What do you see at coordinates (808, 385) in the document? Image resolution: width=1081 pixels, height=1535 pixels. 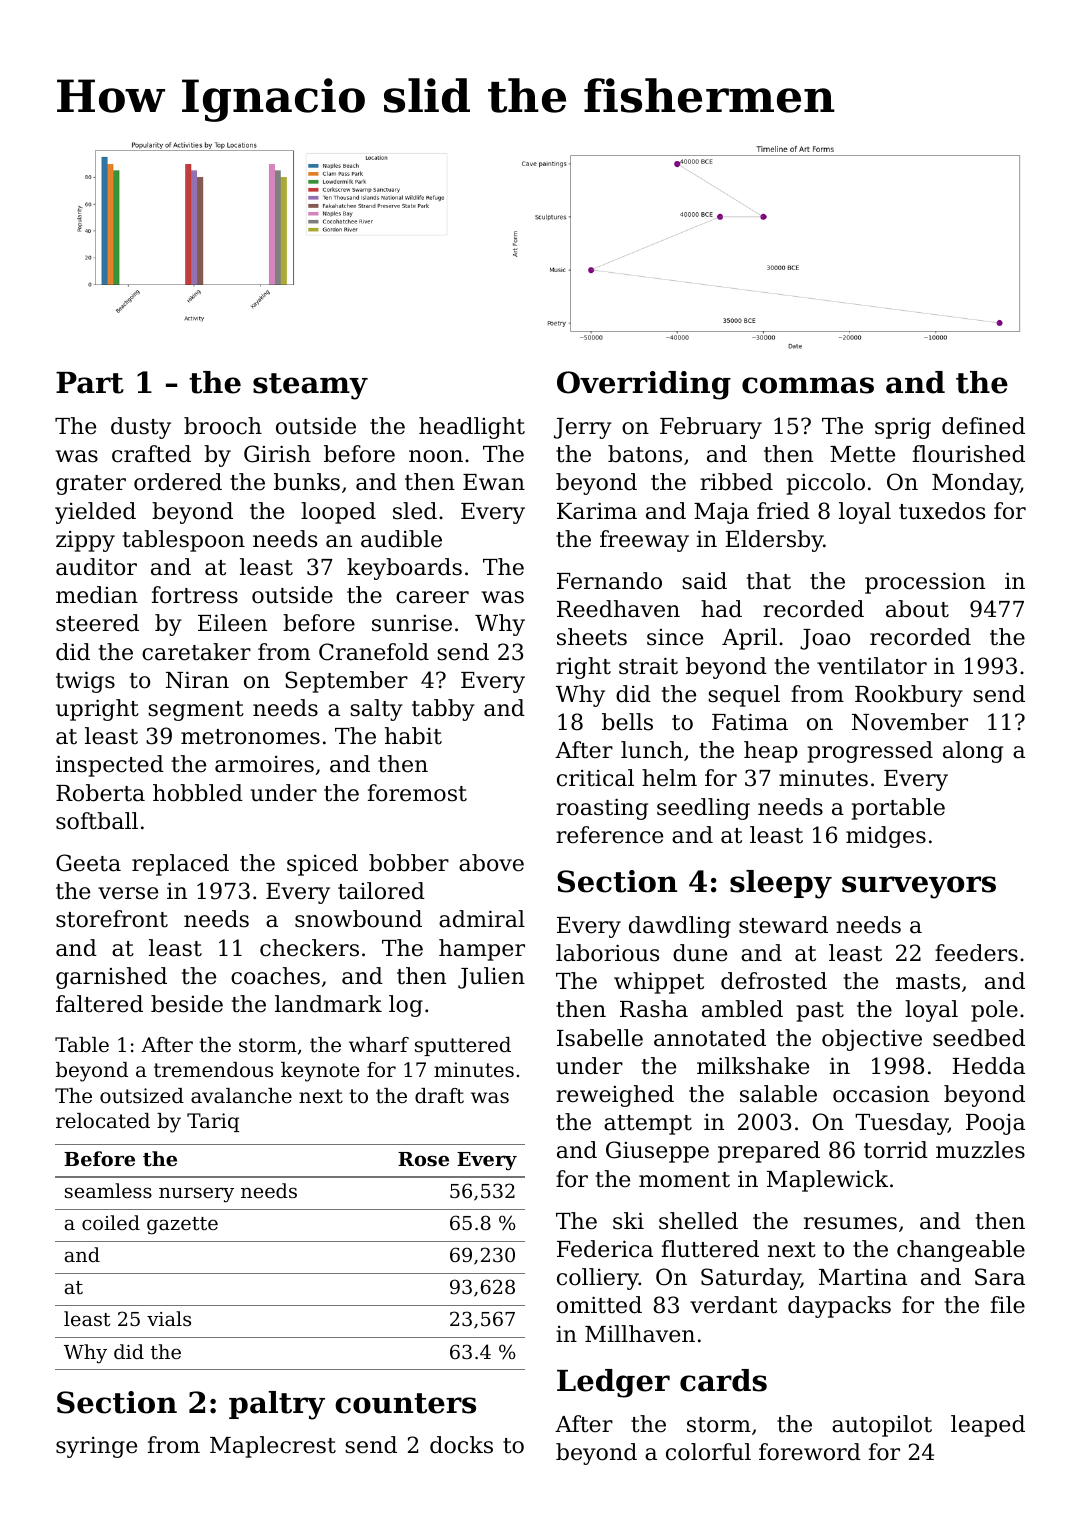 I see `commas` at bounding box center [808, 385].
